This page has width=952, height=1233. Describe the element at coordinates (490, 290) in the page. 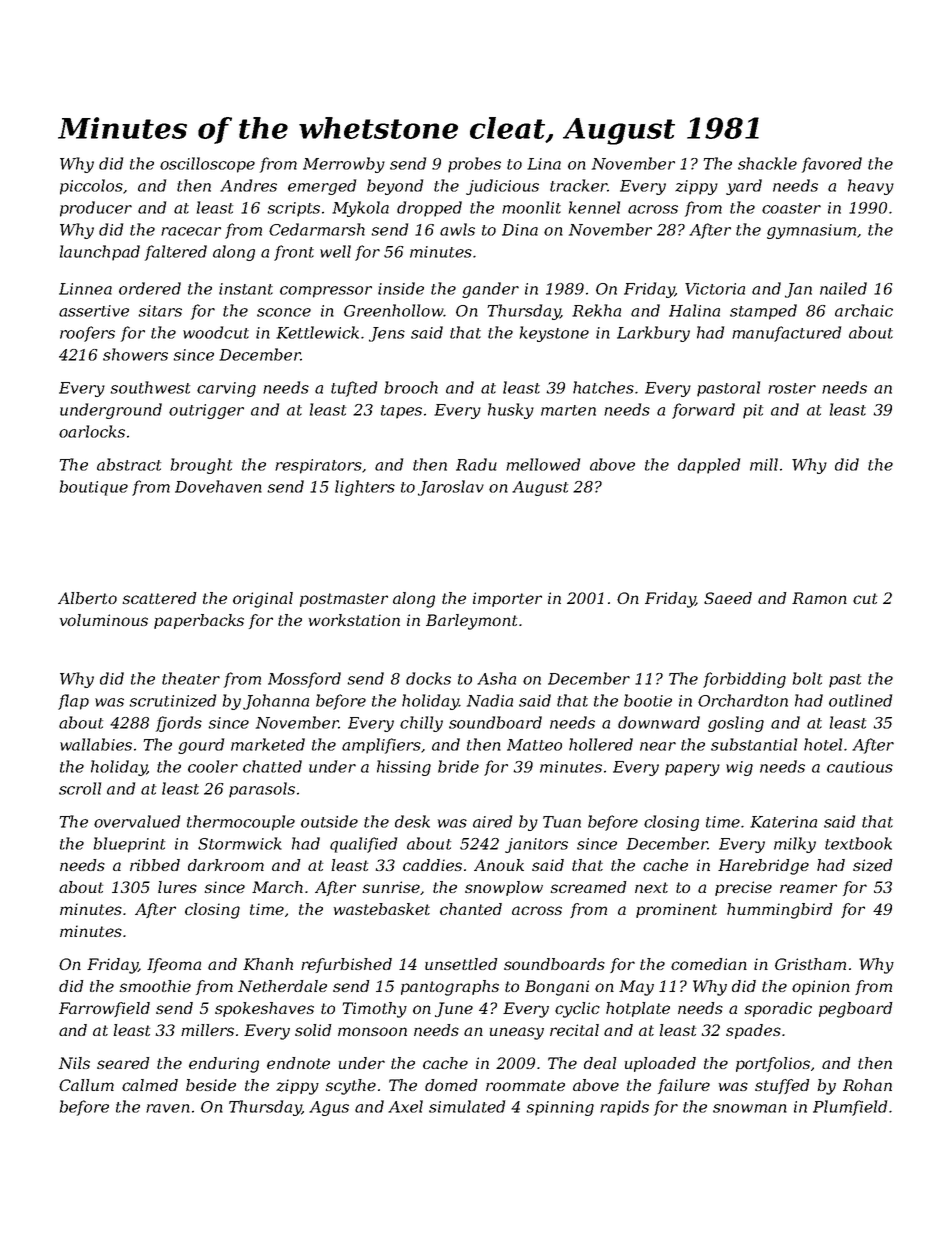

I see `gander` at that location.
